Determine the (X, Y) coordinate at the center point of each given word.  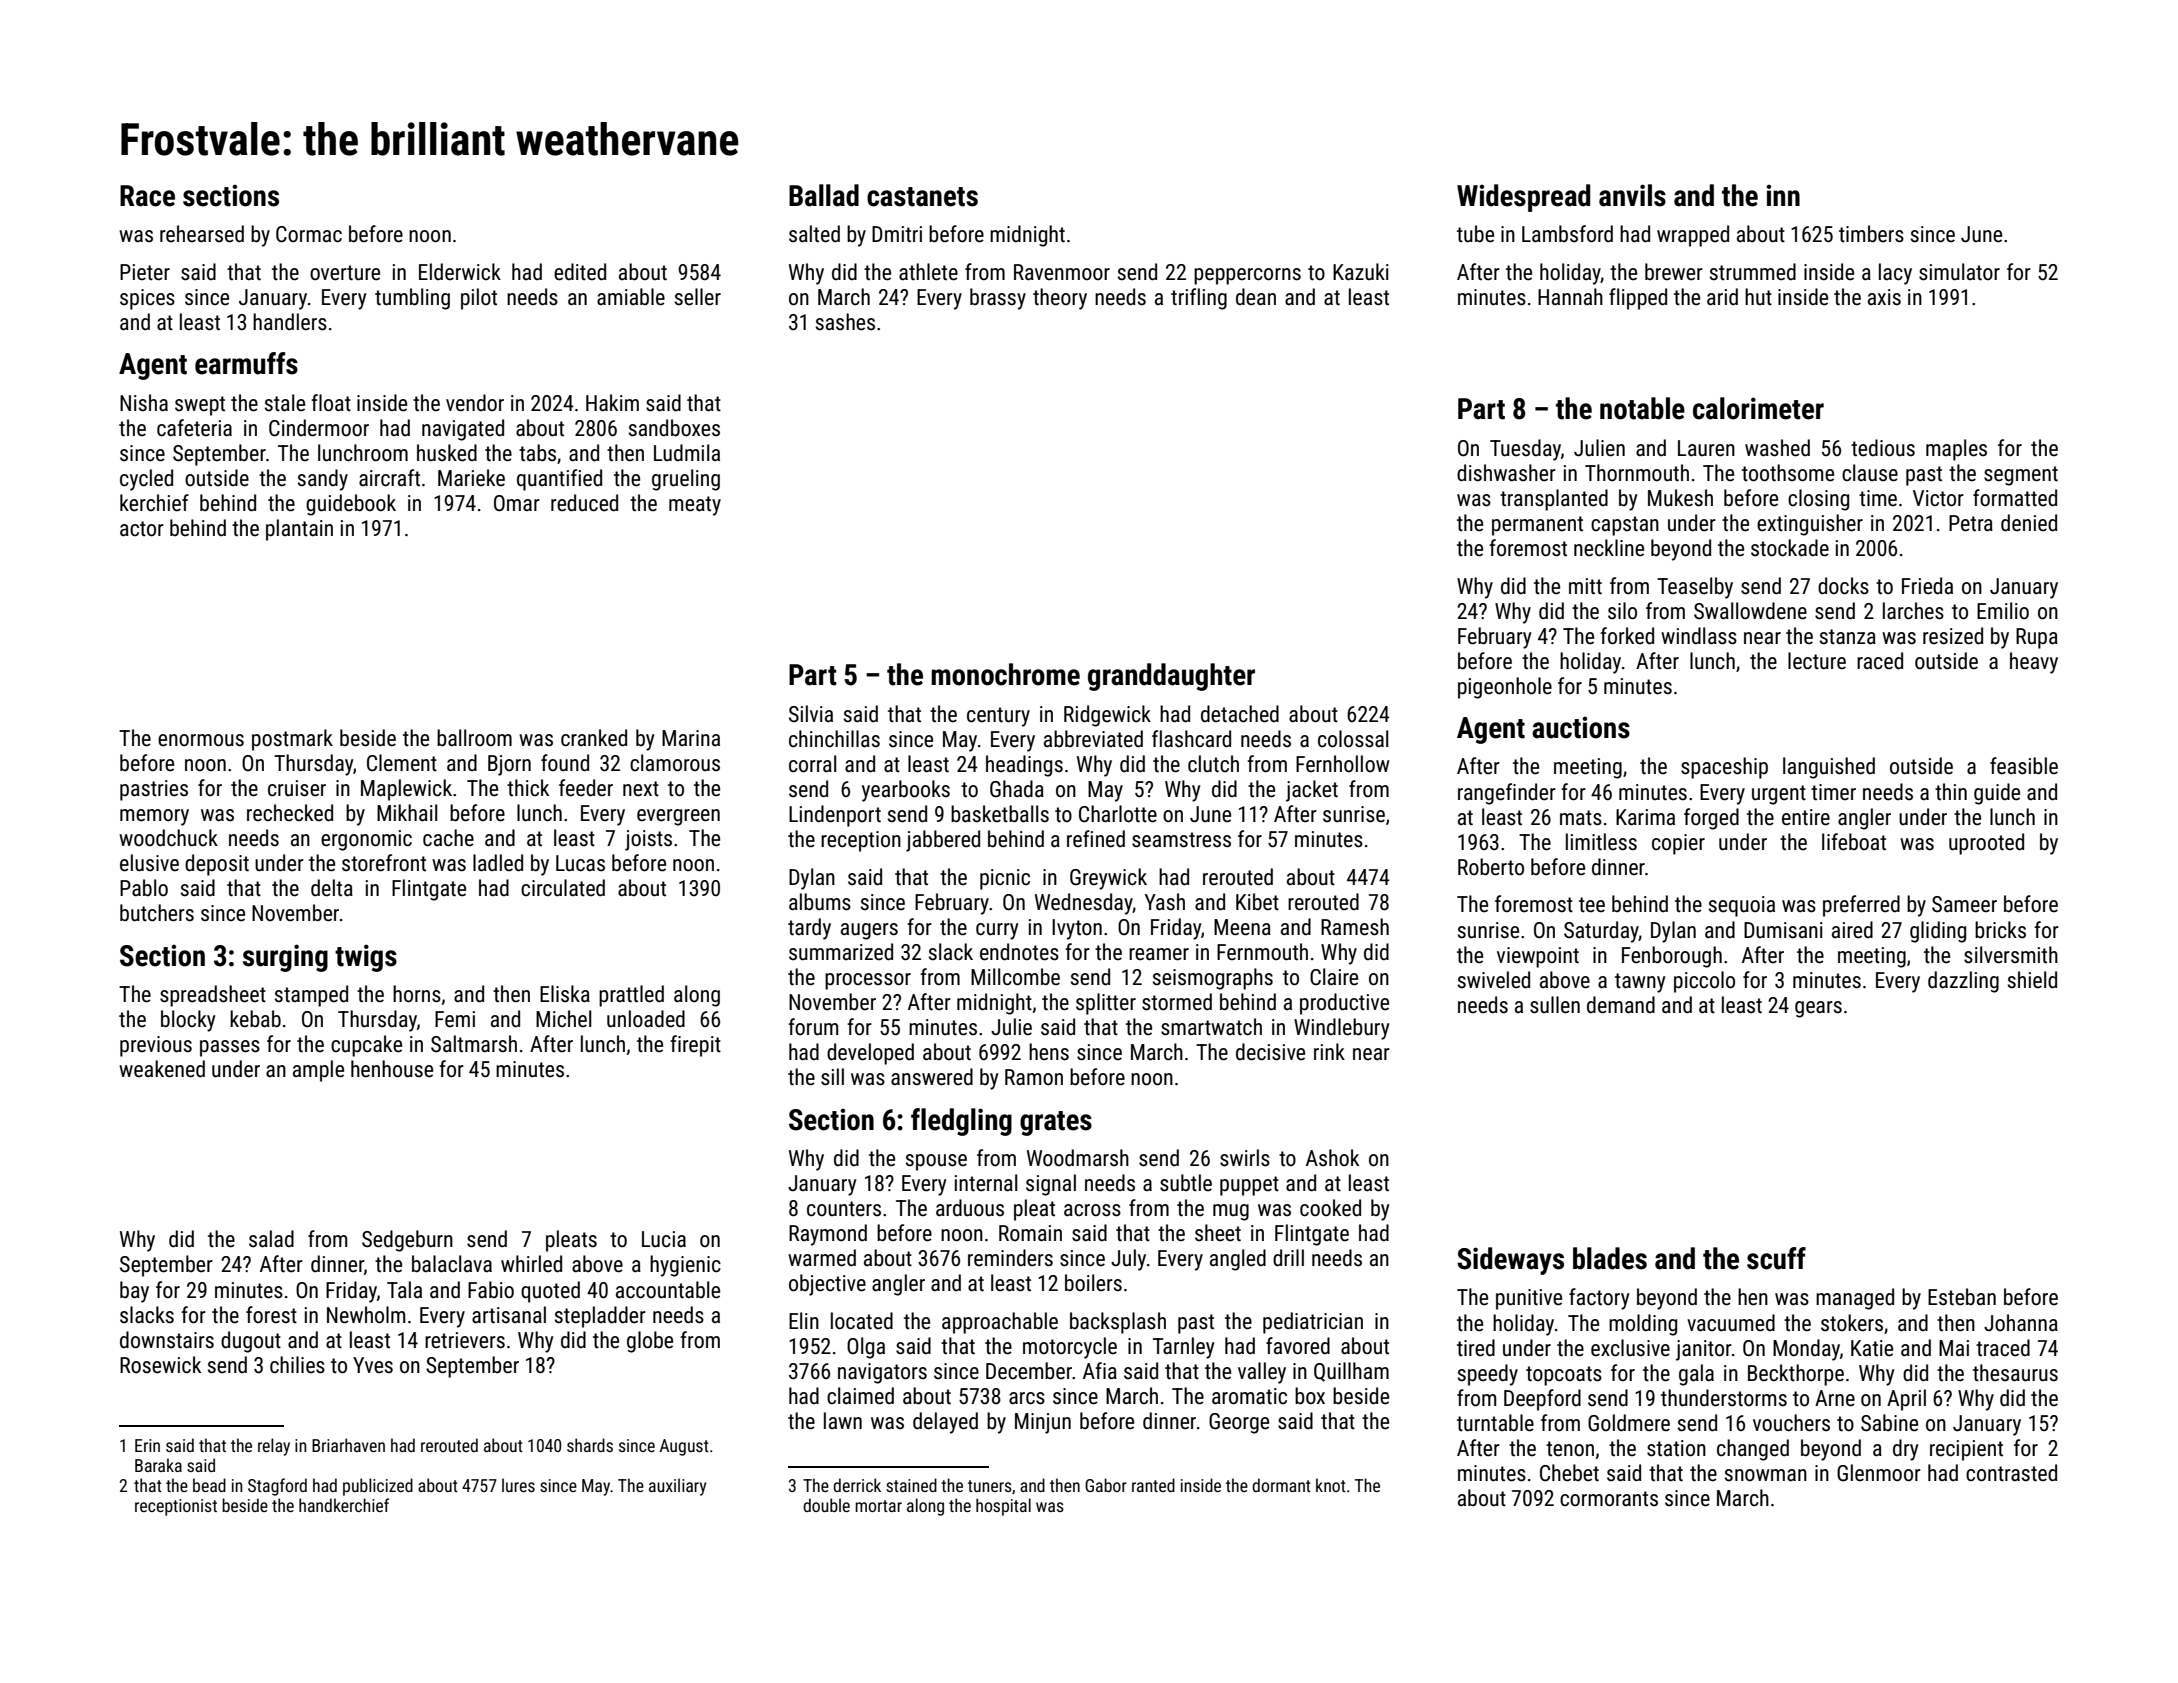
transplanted (1554, 500)
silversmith (2011, 955)
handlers (290, 322)
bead (209, 1485)
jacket (1312, 791)
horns (417, 994)
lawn (843, 1420)
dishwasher (1506, 473)
